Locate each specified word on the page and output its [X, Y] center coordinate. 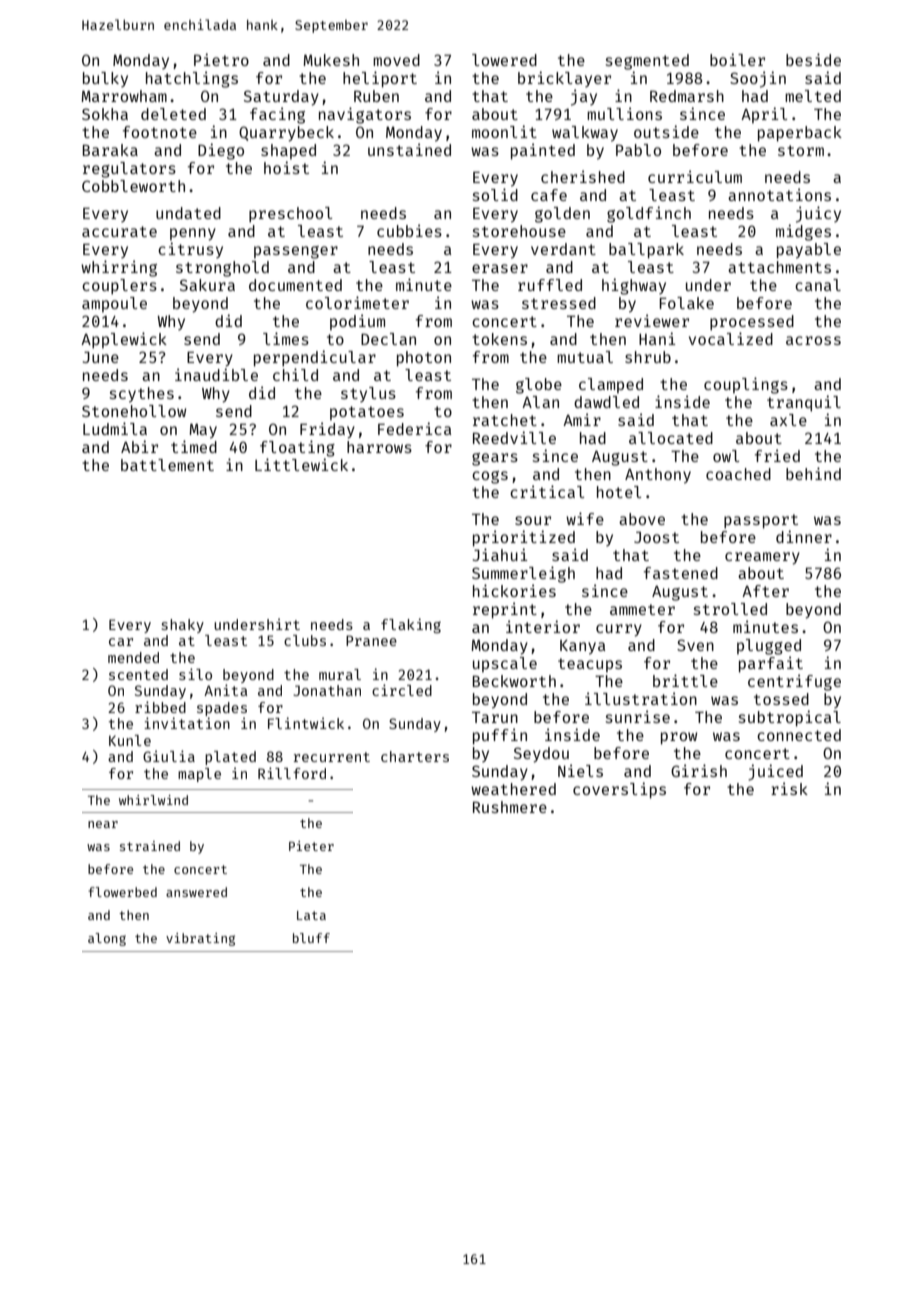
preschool [291, 215]
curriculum [695, 176]
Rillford [292, 773]
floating [297, 448]
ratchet [505, 420]
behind [813, 473]
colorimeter [357, 302]
